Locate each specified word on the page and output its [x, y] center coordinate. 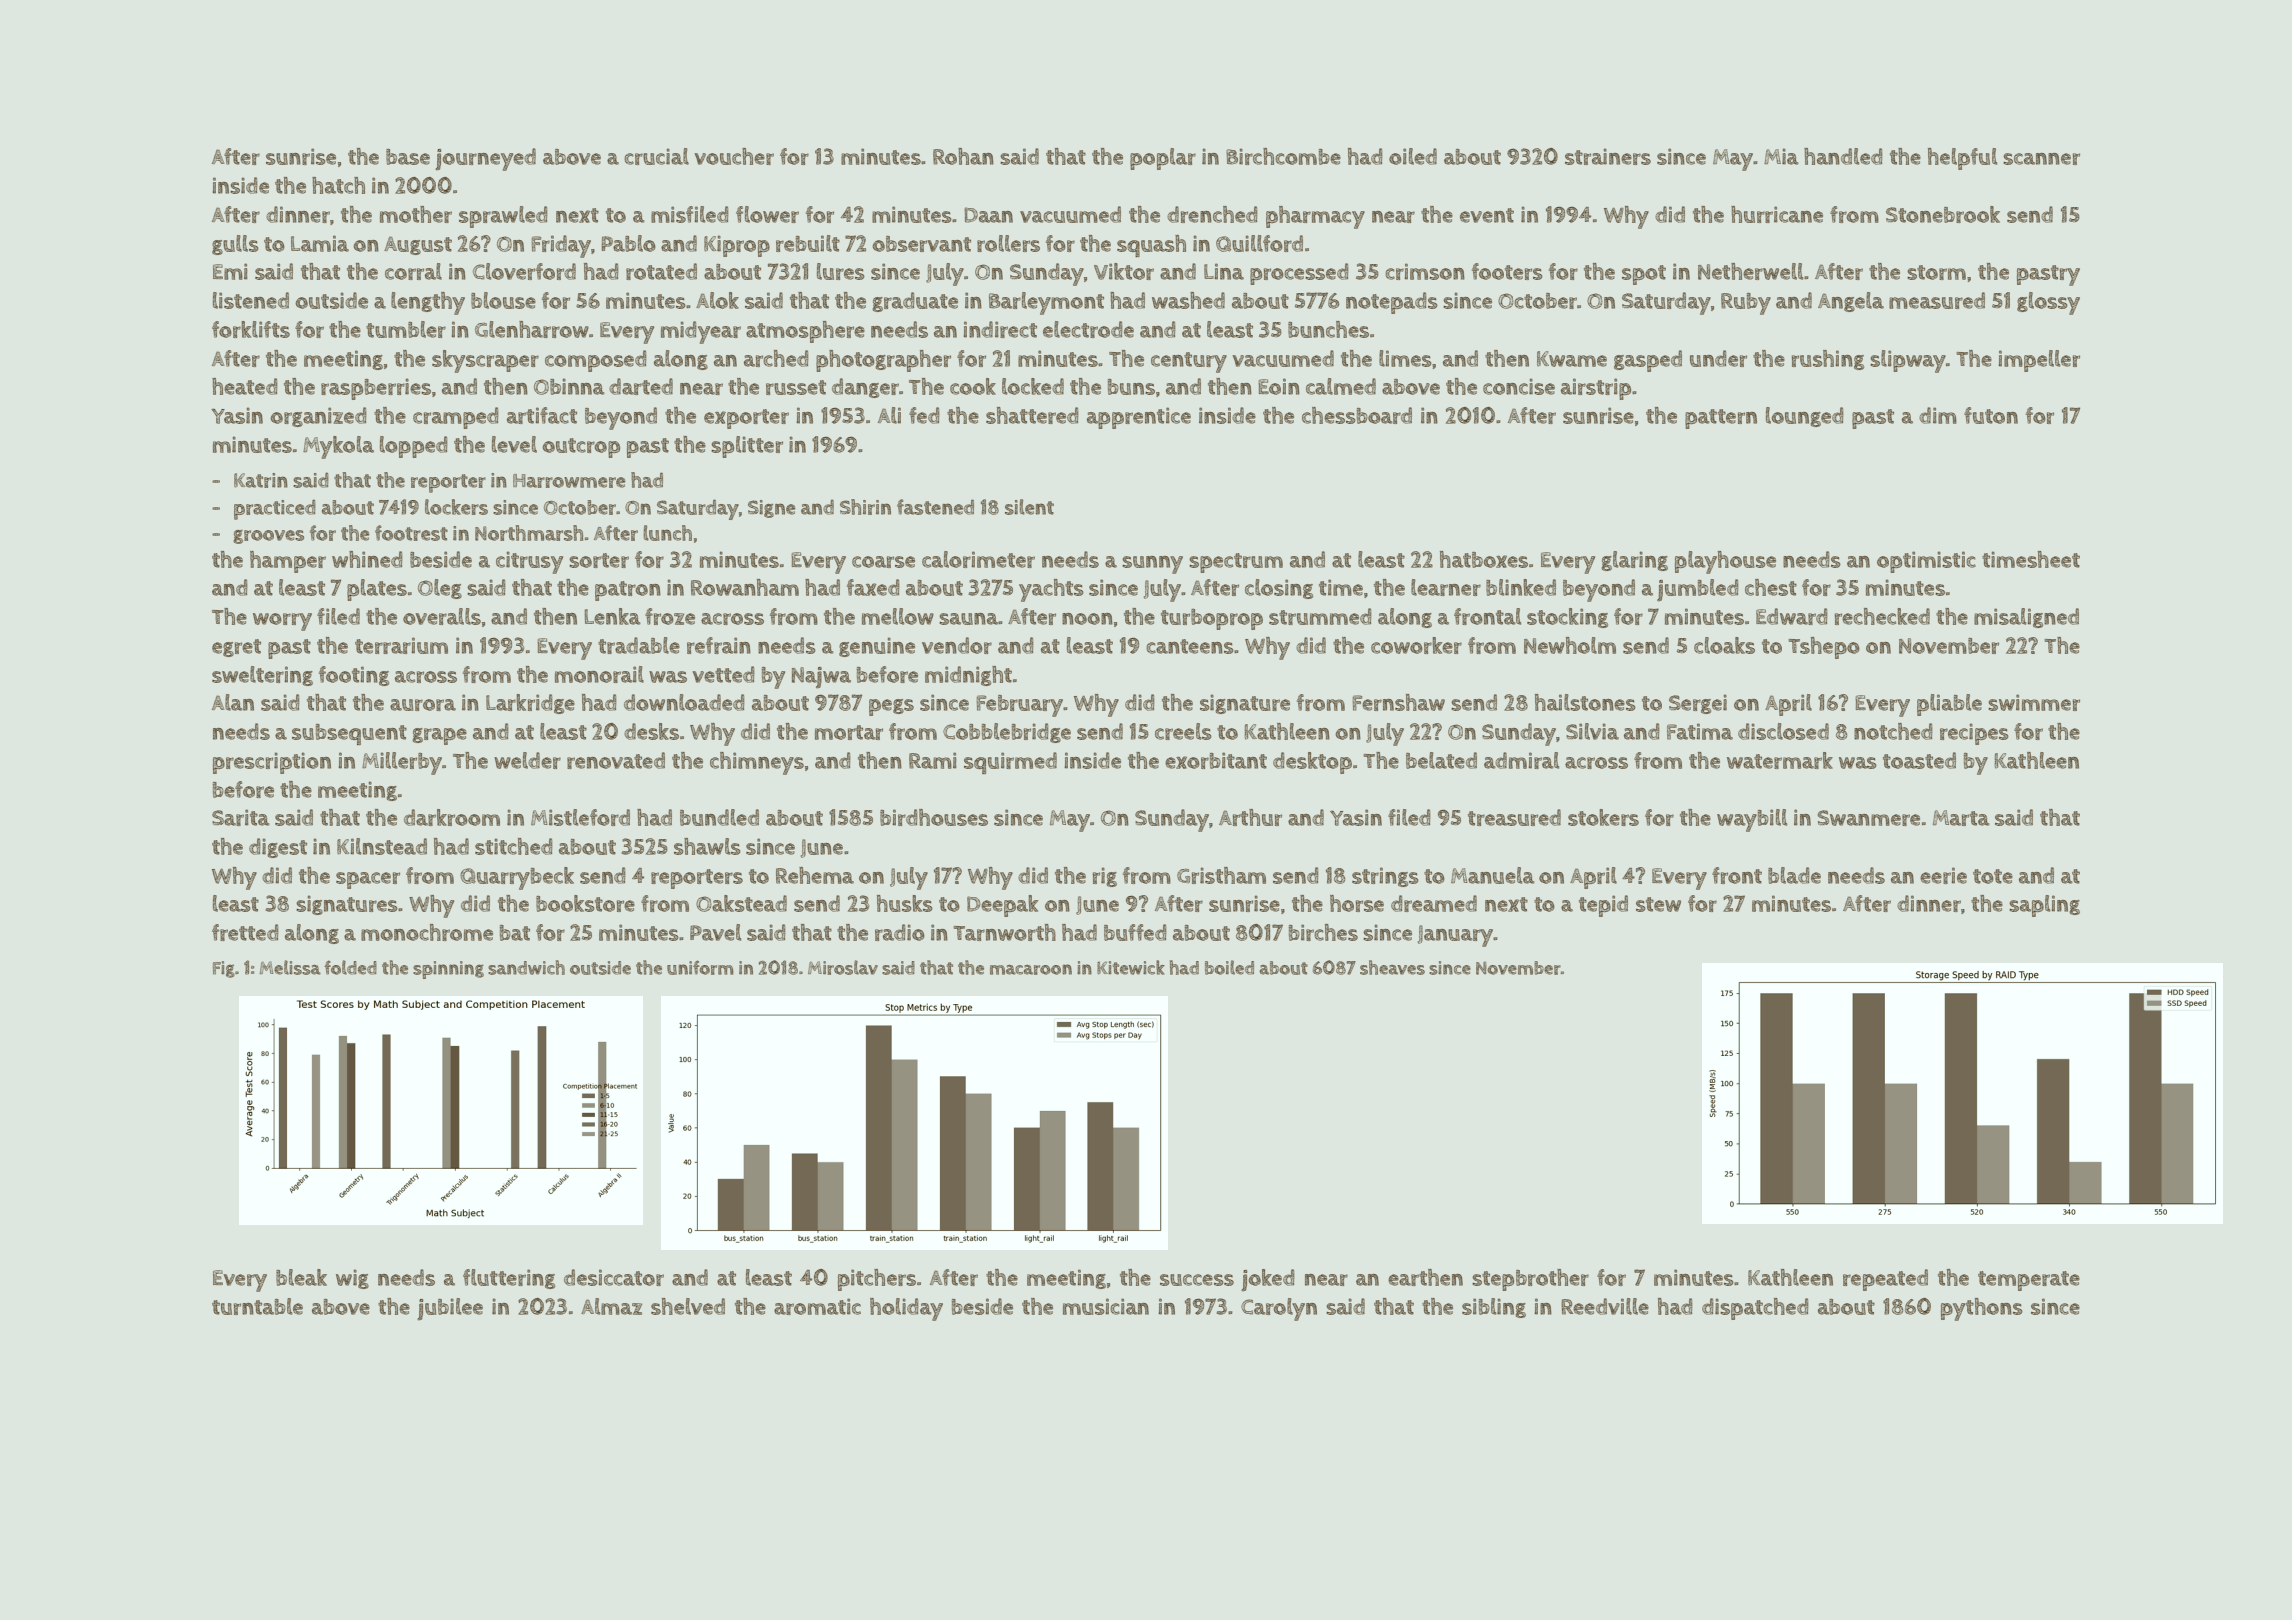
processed [1299, 274]
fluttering [509, 1279]
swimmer [2034, 702]
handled [1843, 156]
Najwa [821, 678]
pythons [1982, 1309]
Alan [233, 702]
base [408, 157]
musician [1106, 1306]
